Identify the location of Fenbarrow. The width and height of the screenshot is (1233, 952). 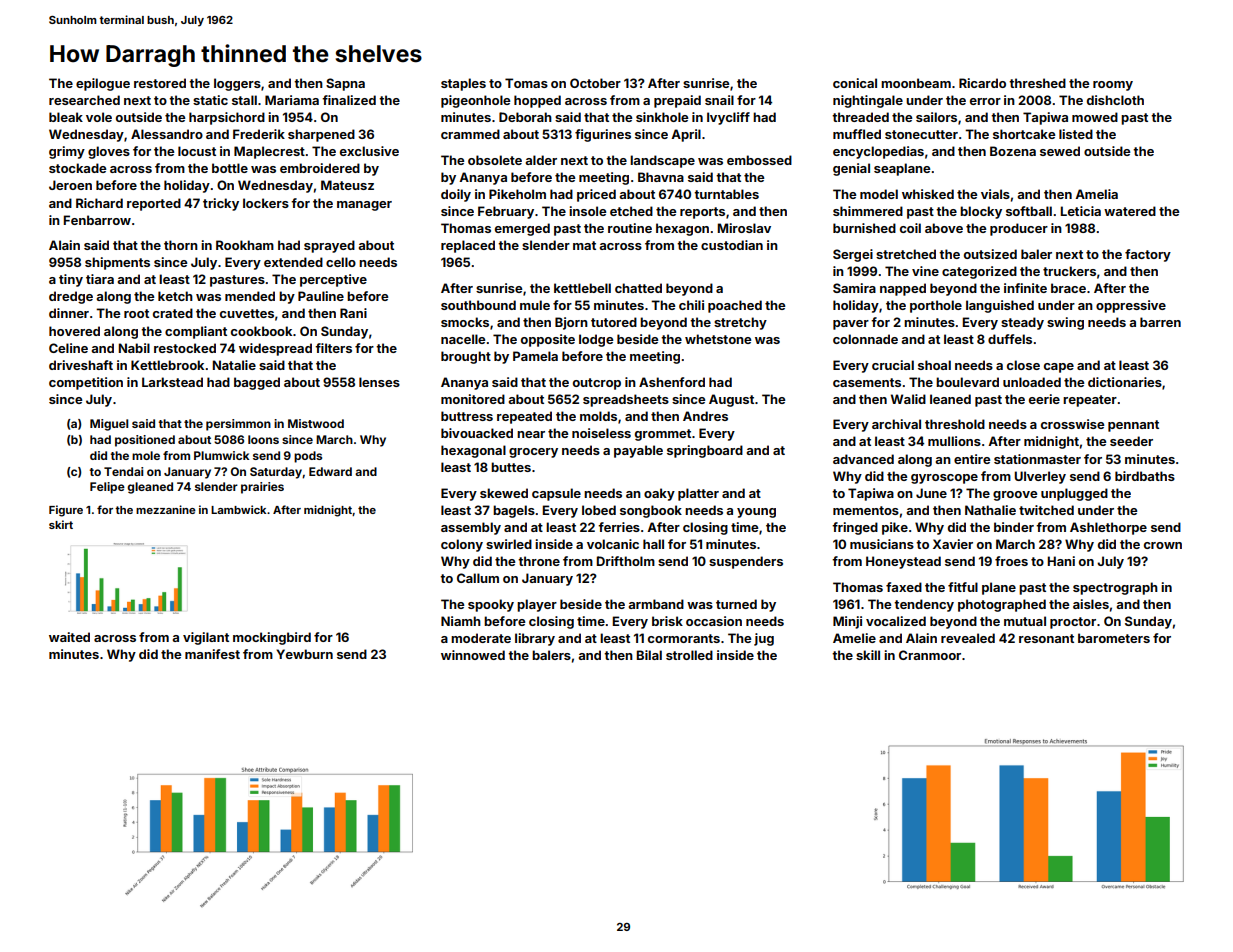
(97, 220).
